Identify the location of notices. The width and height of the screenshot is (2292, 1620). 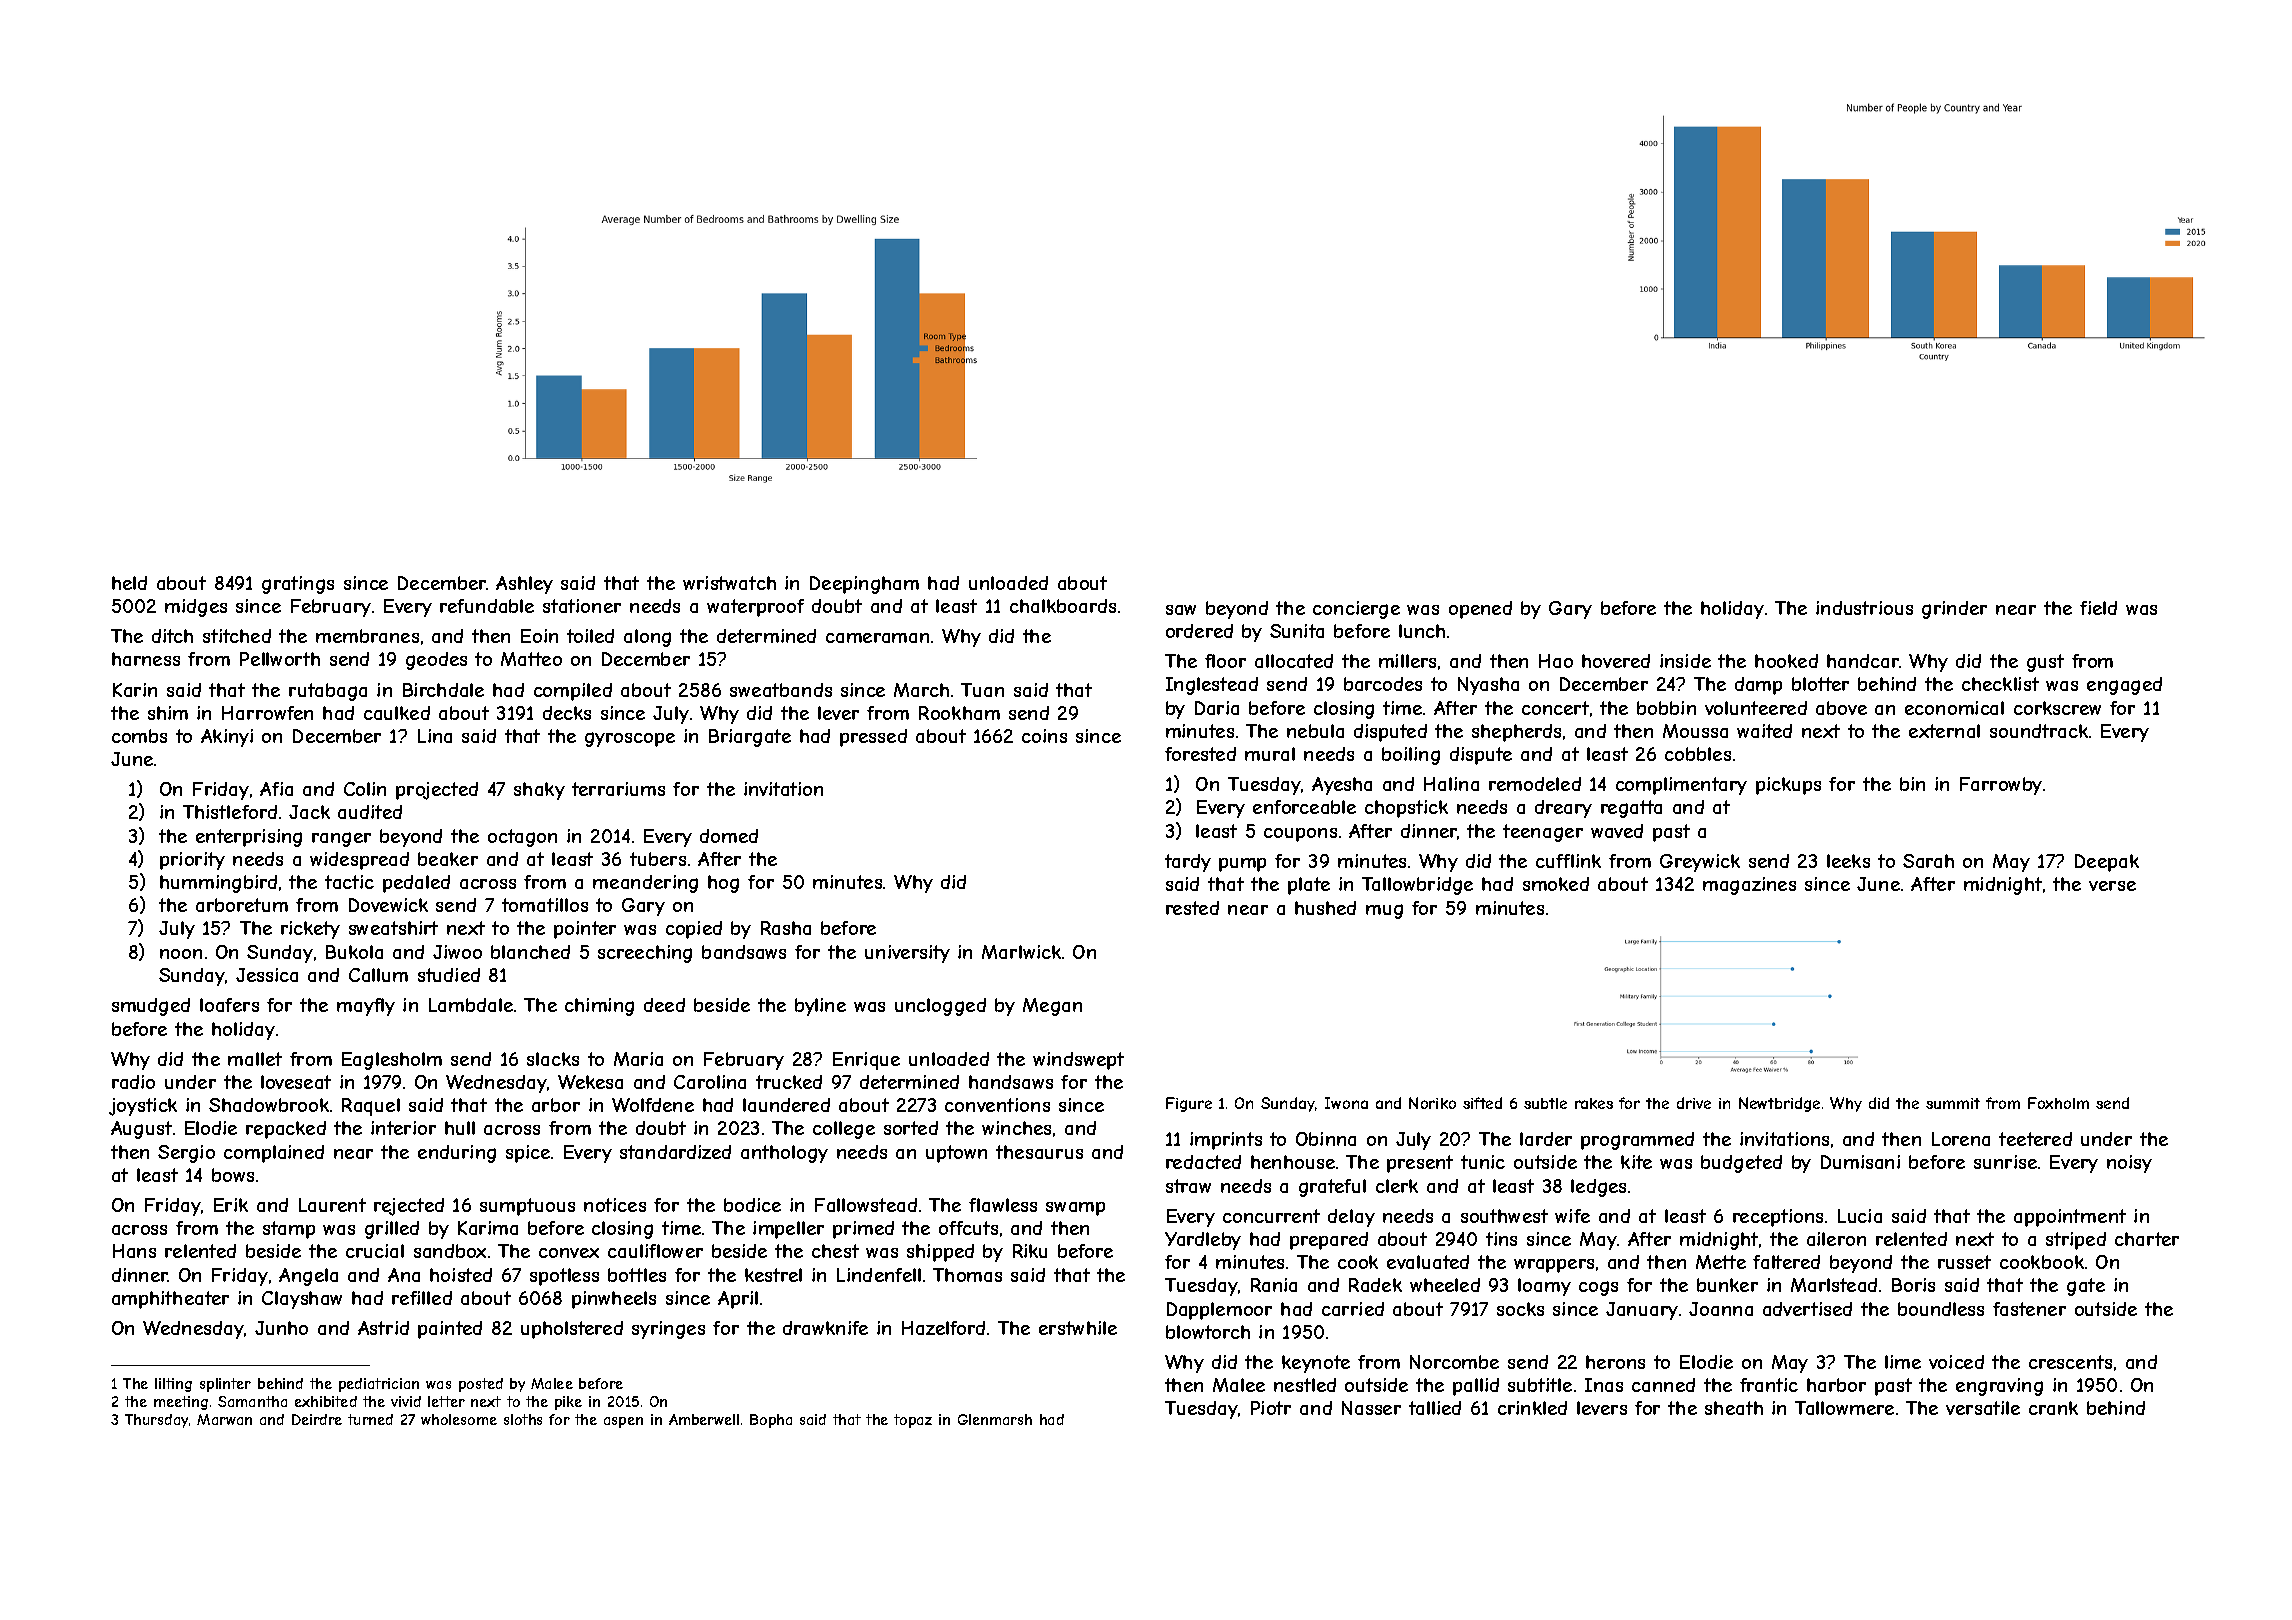
(615, 1205).
